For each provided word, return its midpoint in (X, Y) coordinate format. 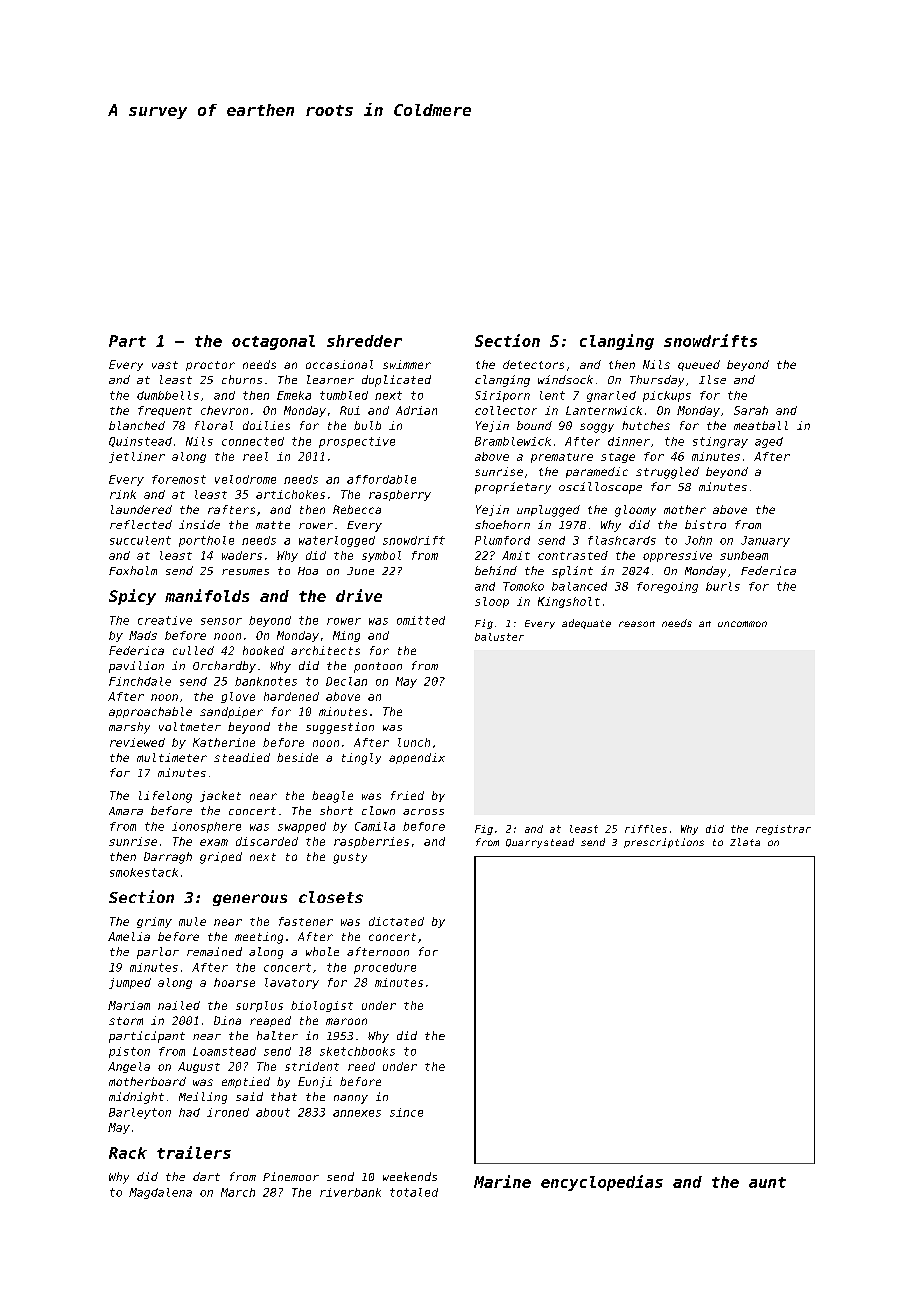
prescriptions (664, 843)
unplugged (548, 511)
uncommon (742, 624)
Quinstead (140, 442)
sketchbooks (357, 1051)
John (698, 540)
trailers (194, 1152)
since (406, 1112)
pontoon (378, 667)
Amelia (129, 936)
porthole (206, 541)
